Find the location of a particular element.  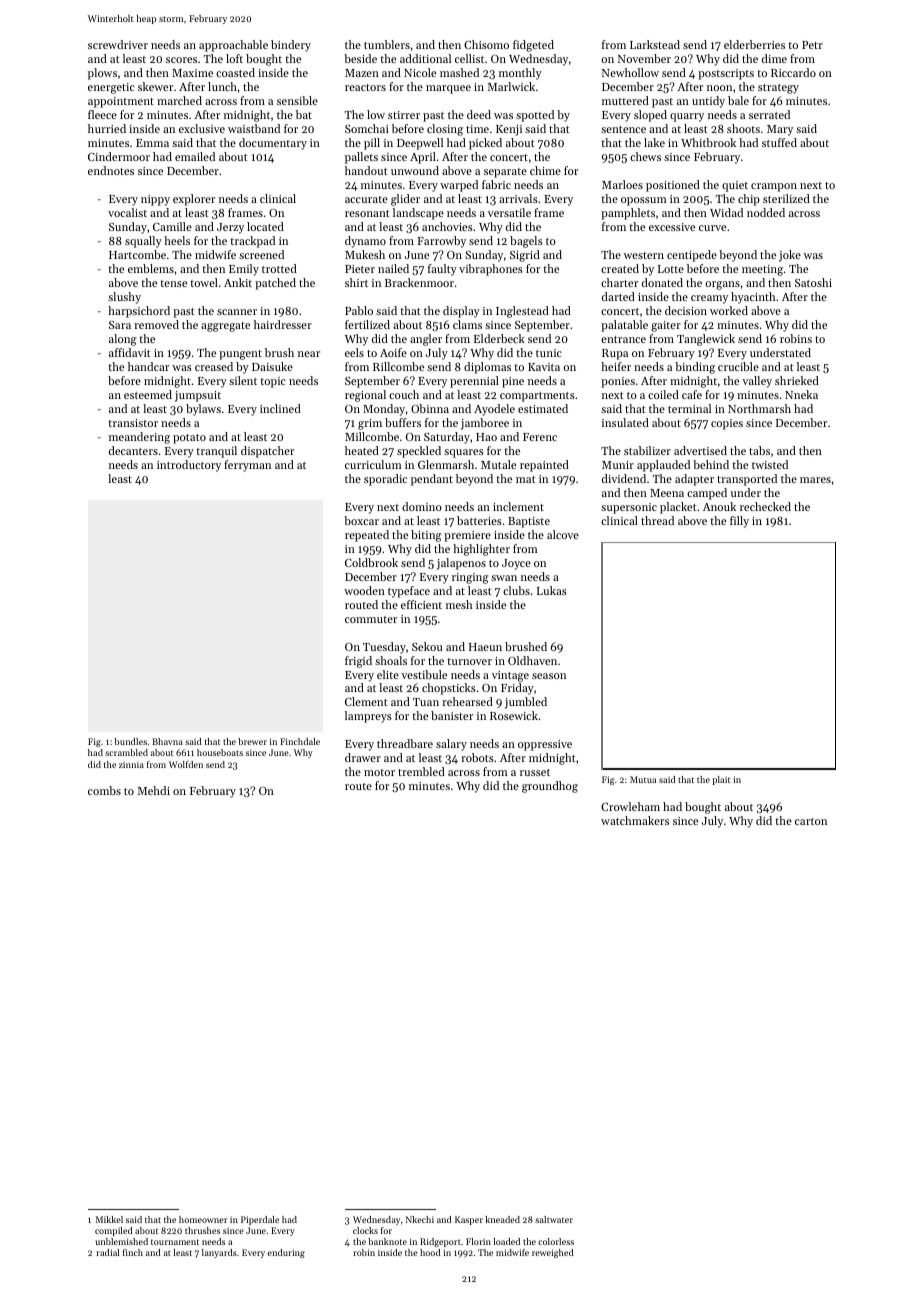

Mehdi is located at coordinates (154, 790).
